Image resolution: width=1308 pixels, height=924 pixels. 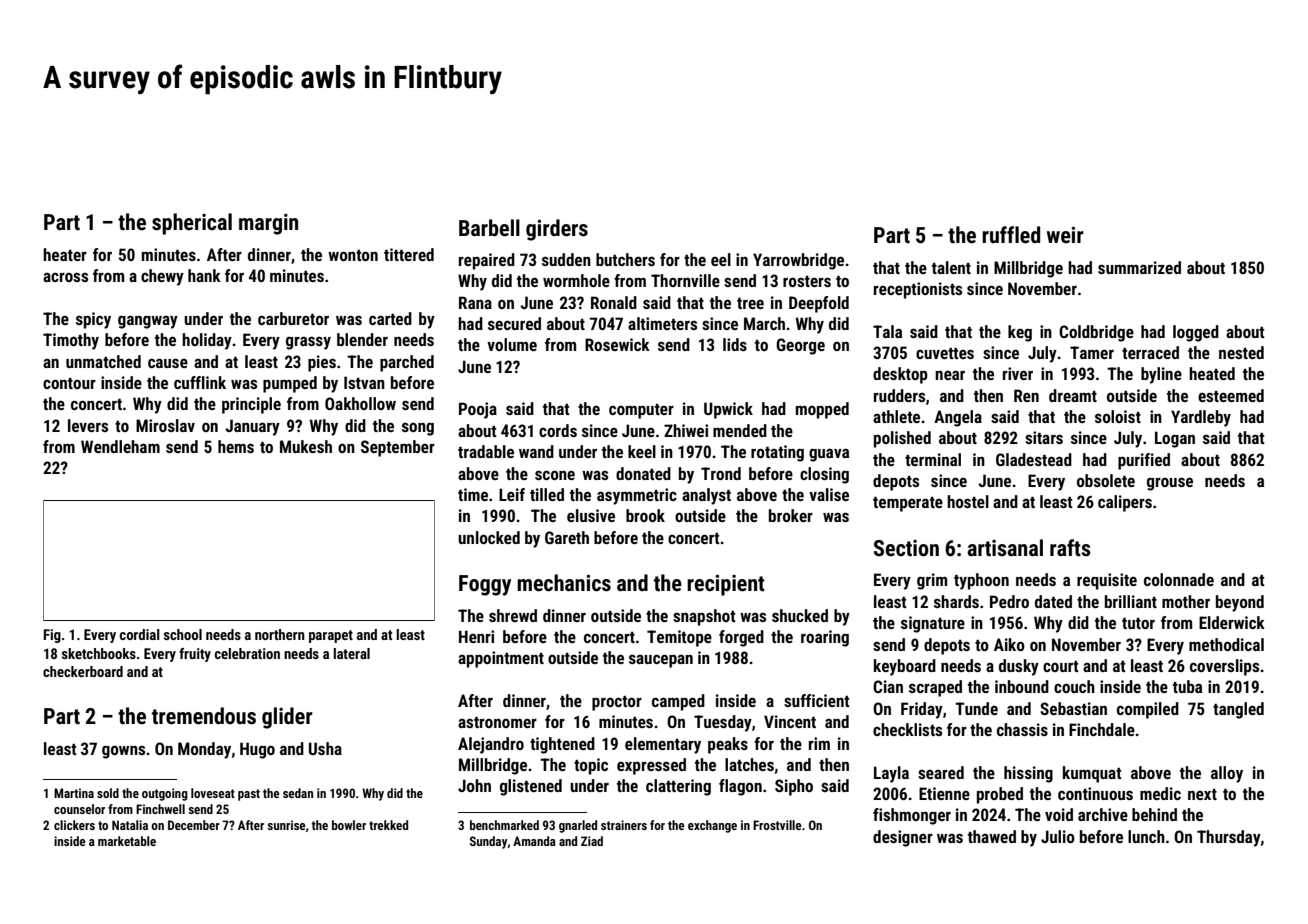 I want to click on glistened, so click(x=531, y=787).
